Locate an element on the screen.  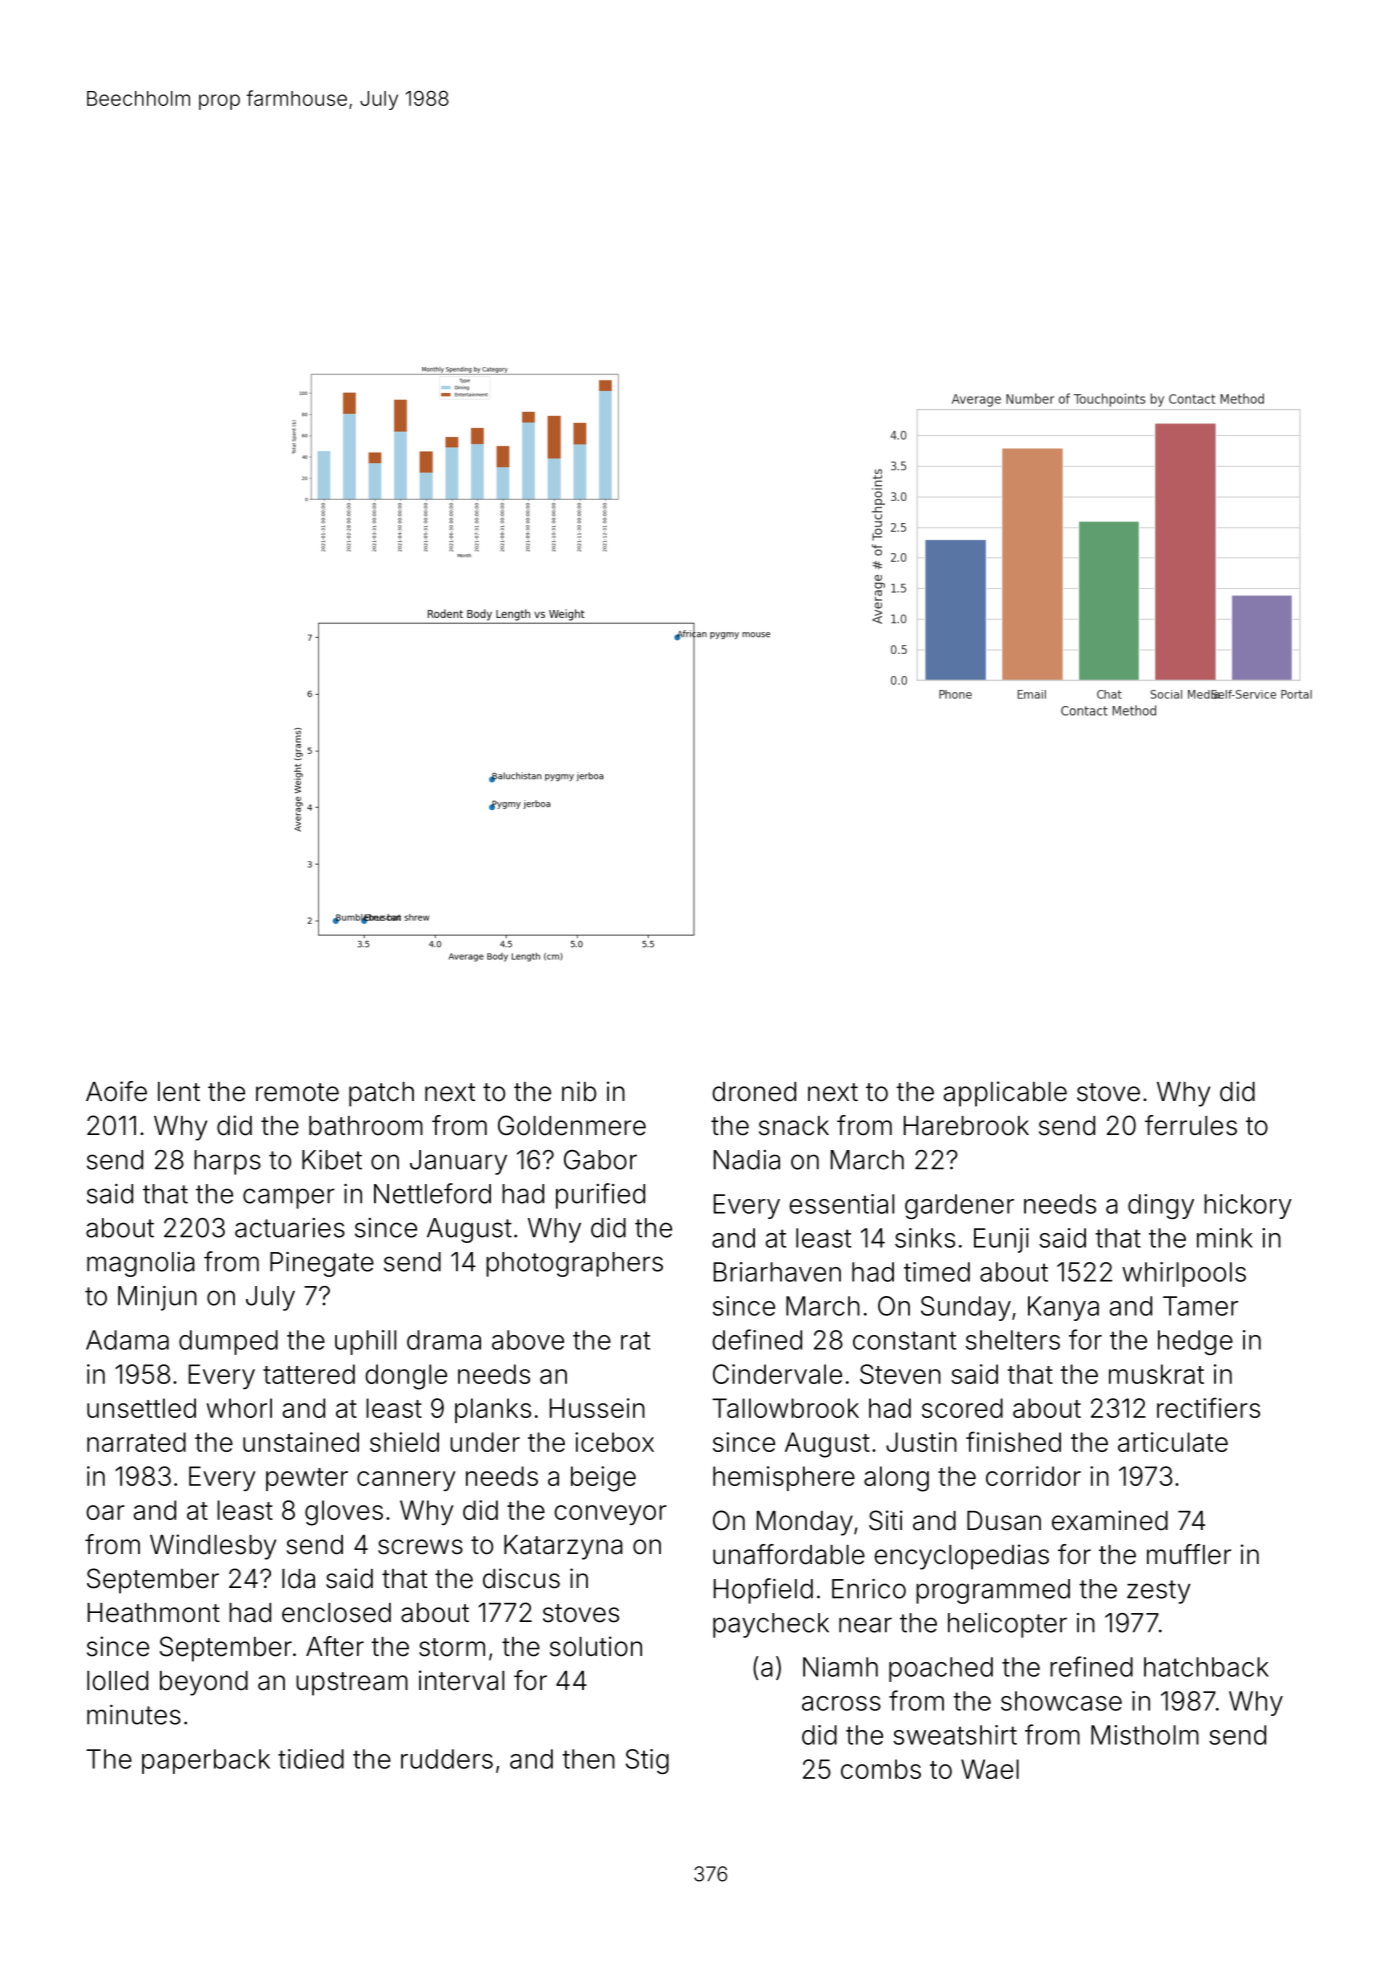
examined is located at coordinates (1110, 1520).
